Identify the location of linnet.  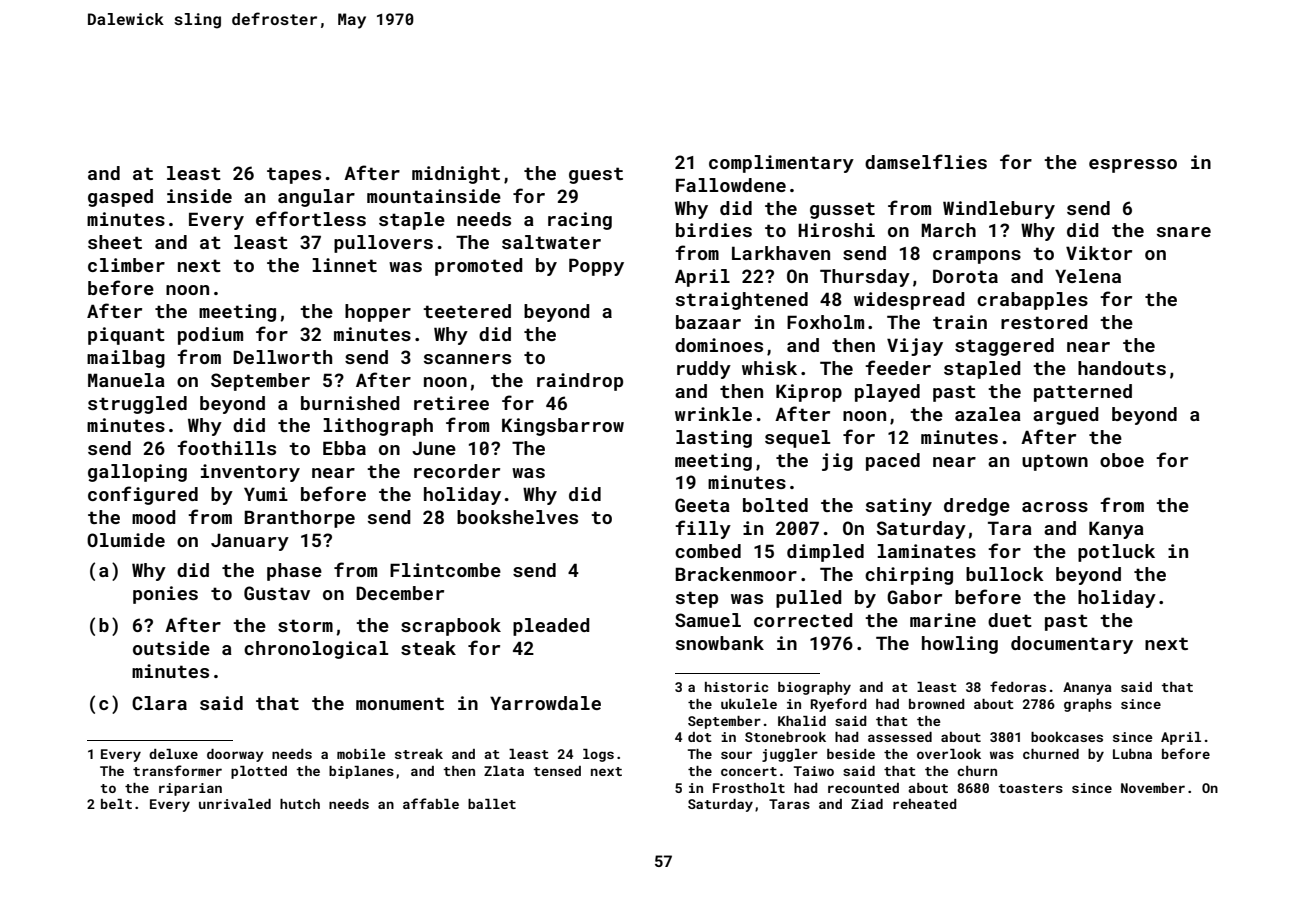
(344, 265).
